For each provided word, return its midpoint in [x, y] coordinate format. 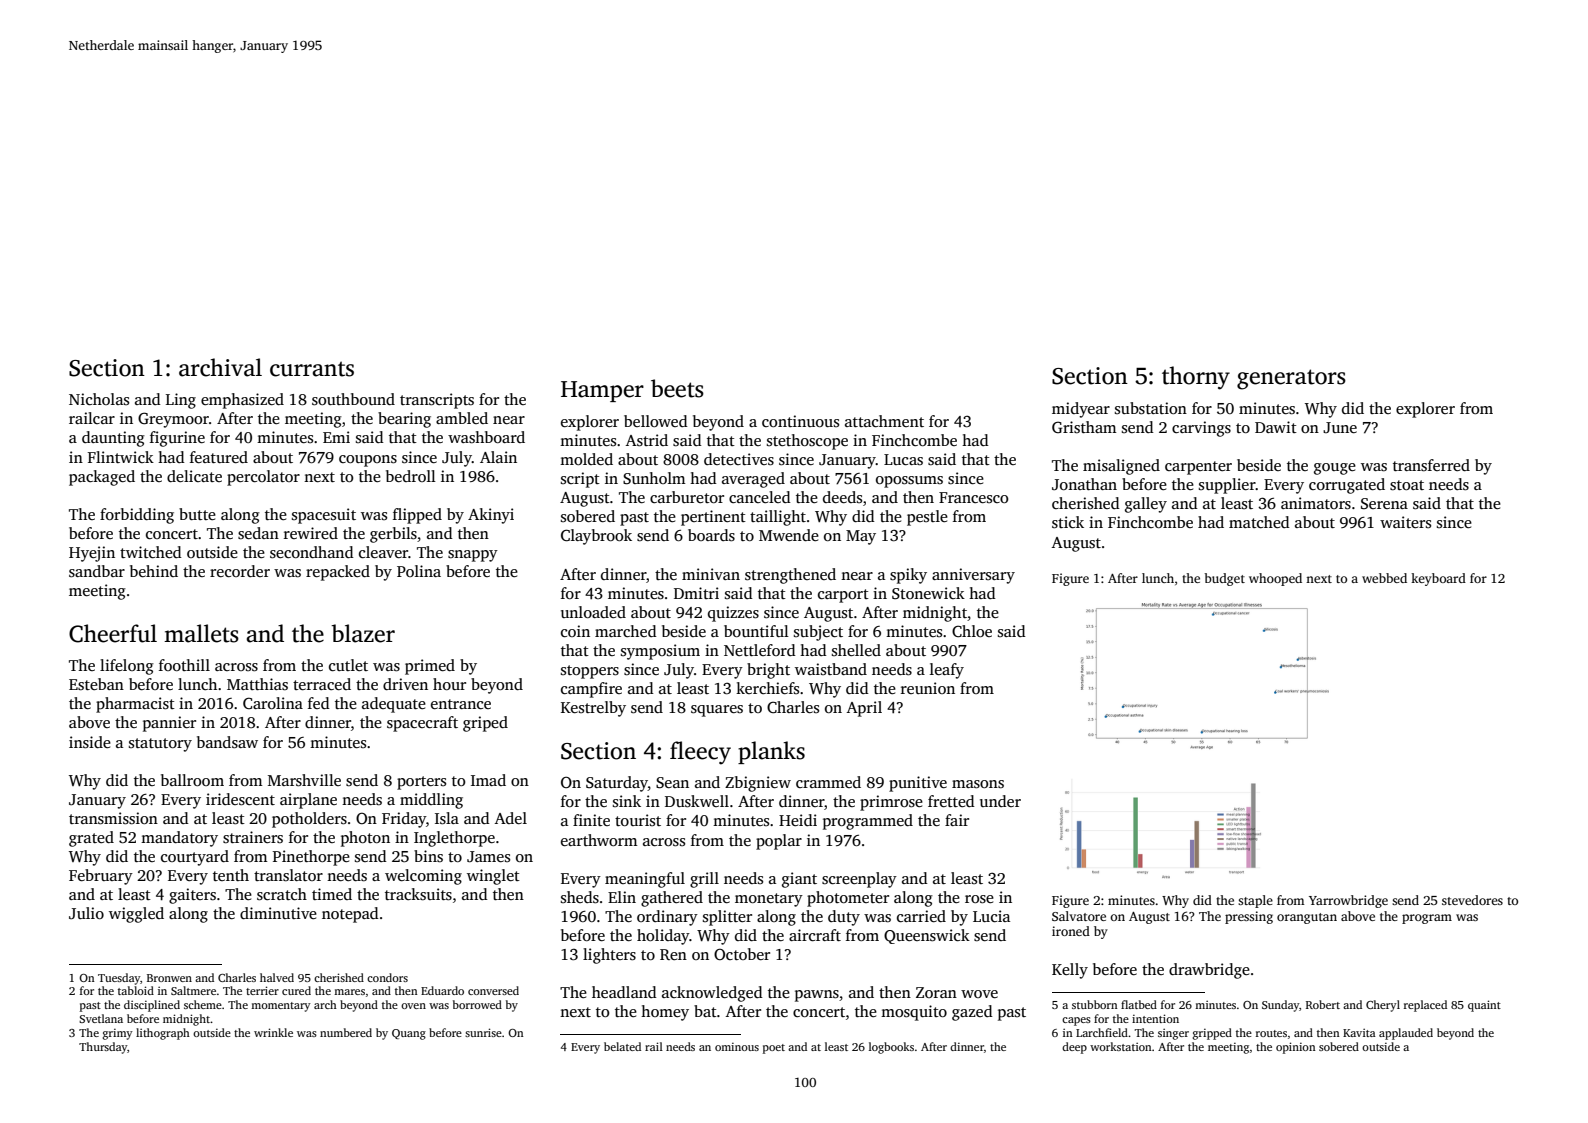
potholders [309, 820]
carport [843, 596]
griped [485, 724]
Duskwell [697, 801]
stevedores [1472, 900]
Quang [409, 1034]
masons [978, 784]
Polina [419, 571]
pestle [927, 518]
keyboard [1438, 579]
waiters [1405, 522]
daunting [113, 439]
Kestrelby [593, 709]
